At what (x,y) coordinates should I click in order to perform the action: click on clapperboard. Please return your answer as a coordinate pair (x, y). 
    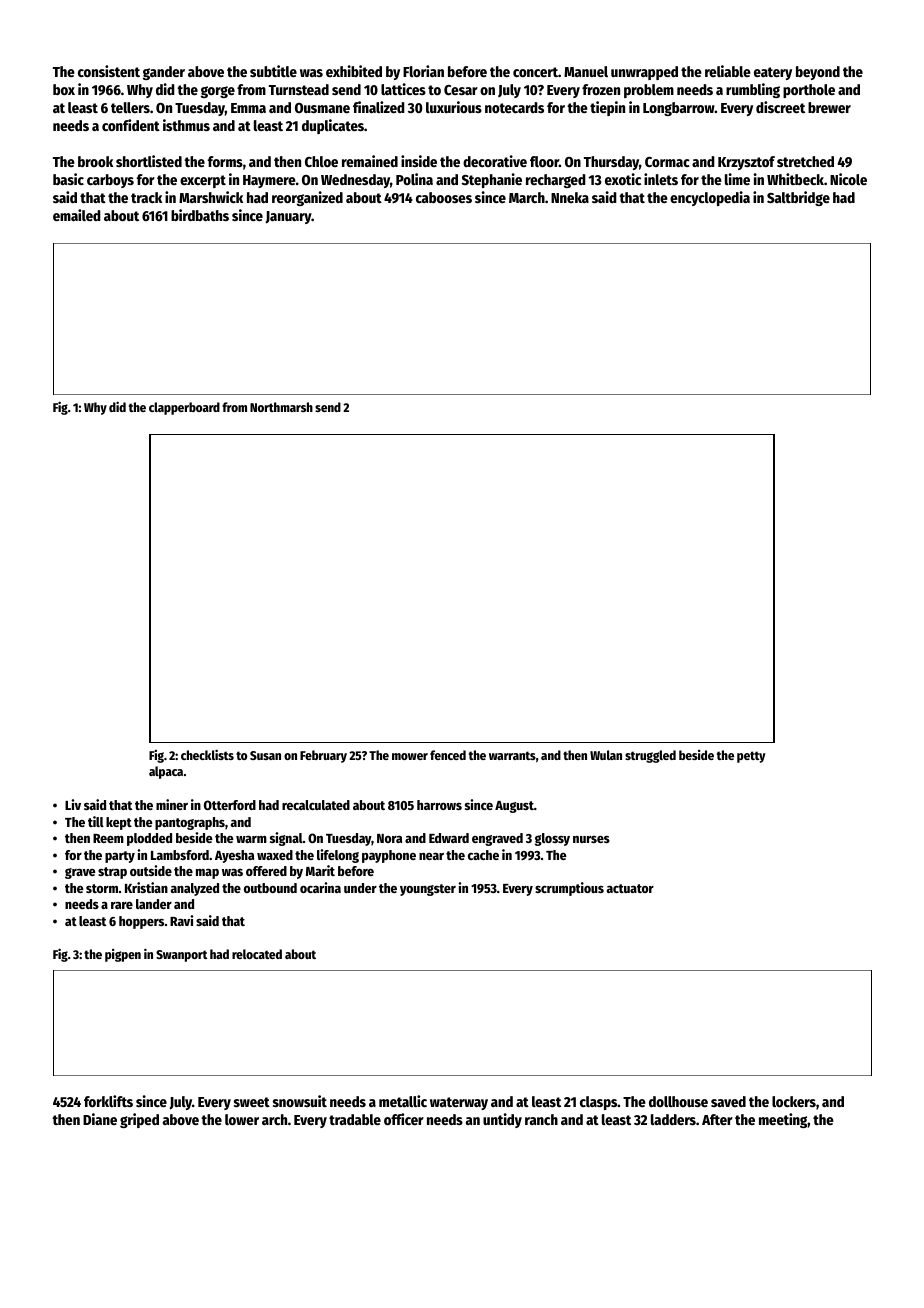
    Looking at the image, I should click on (184, 408).
